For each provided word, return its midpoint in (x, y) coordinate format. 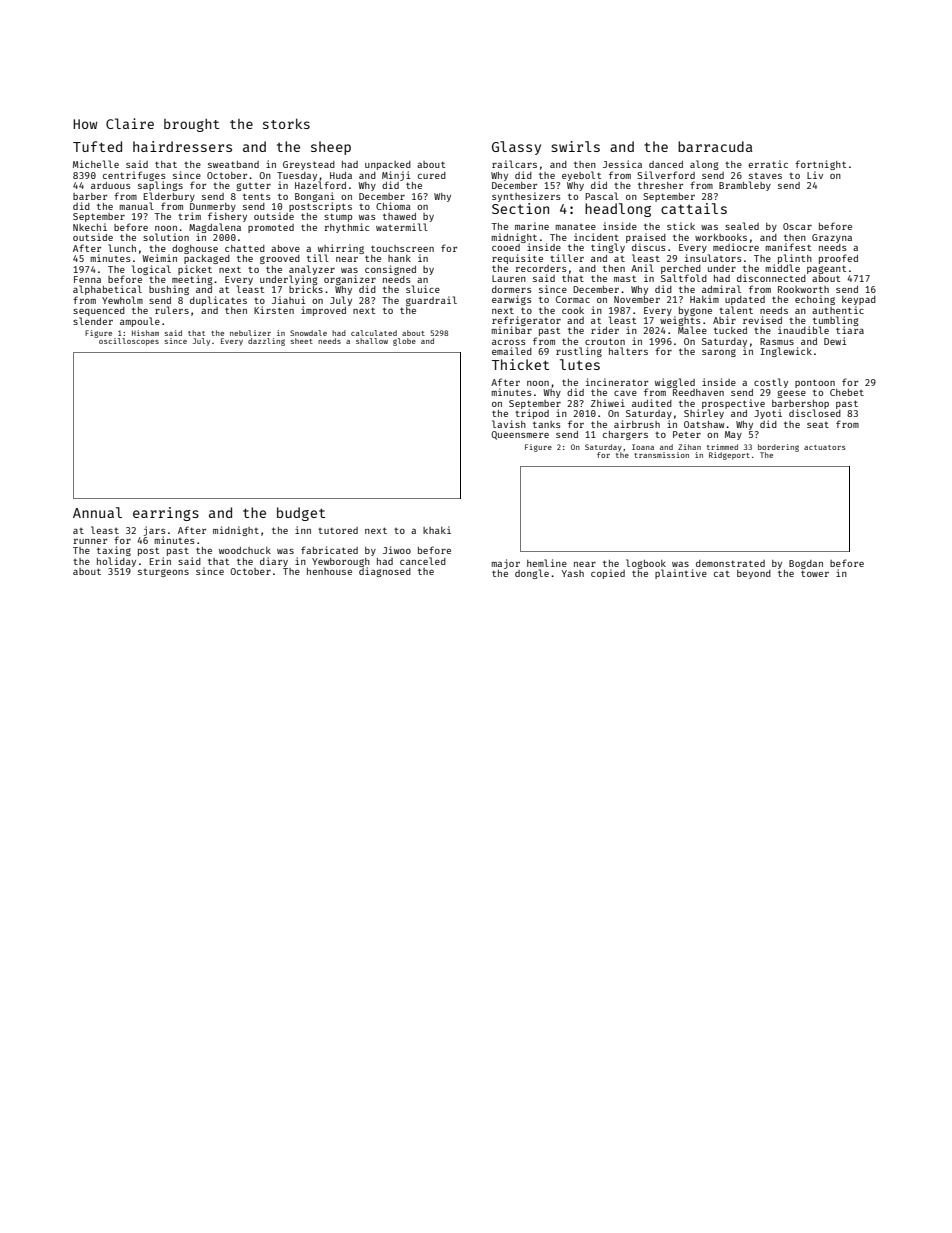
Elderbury (169, 197)
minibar (511, 330)
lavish (509, 424)
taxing (114, 551)
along (704, 165)
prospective (733, 404)
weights (680, 321)
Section (520, 208)
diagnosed (385, 572)
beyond (754, 574)
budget (301, 514)
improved (323, 311)
